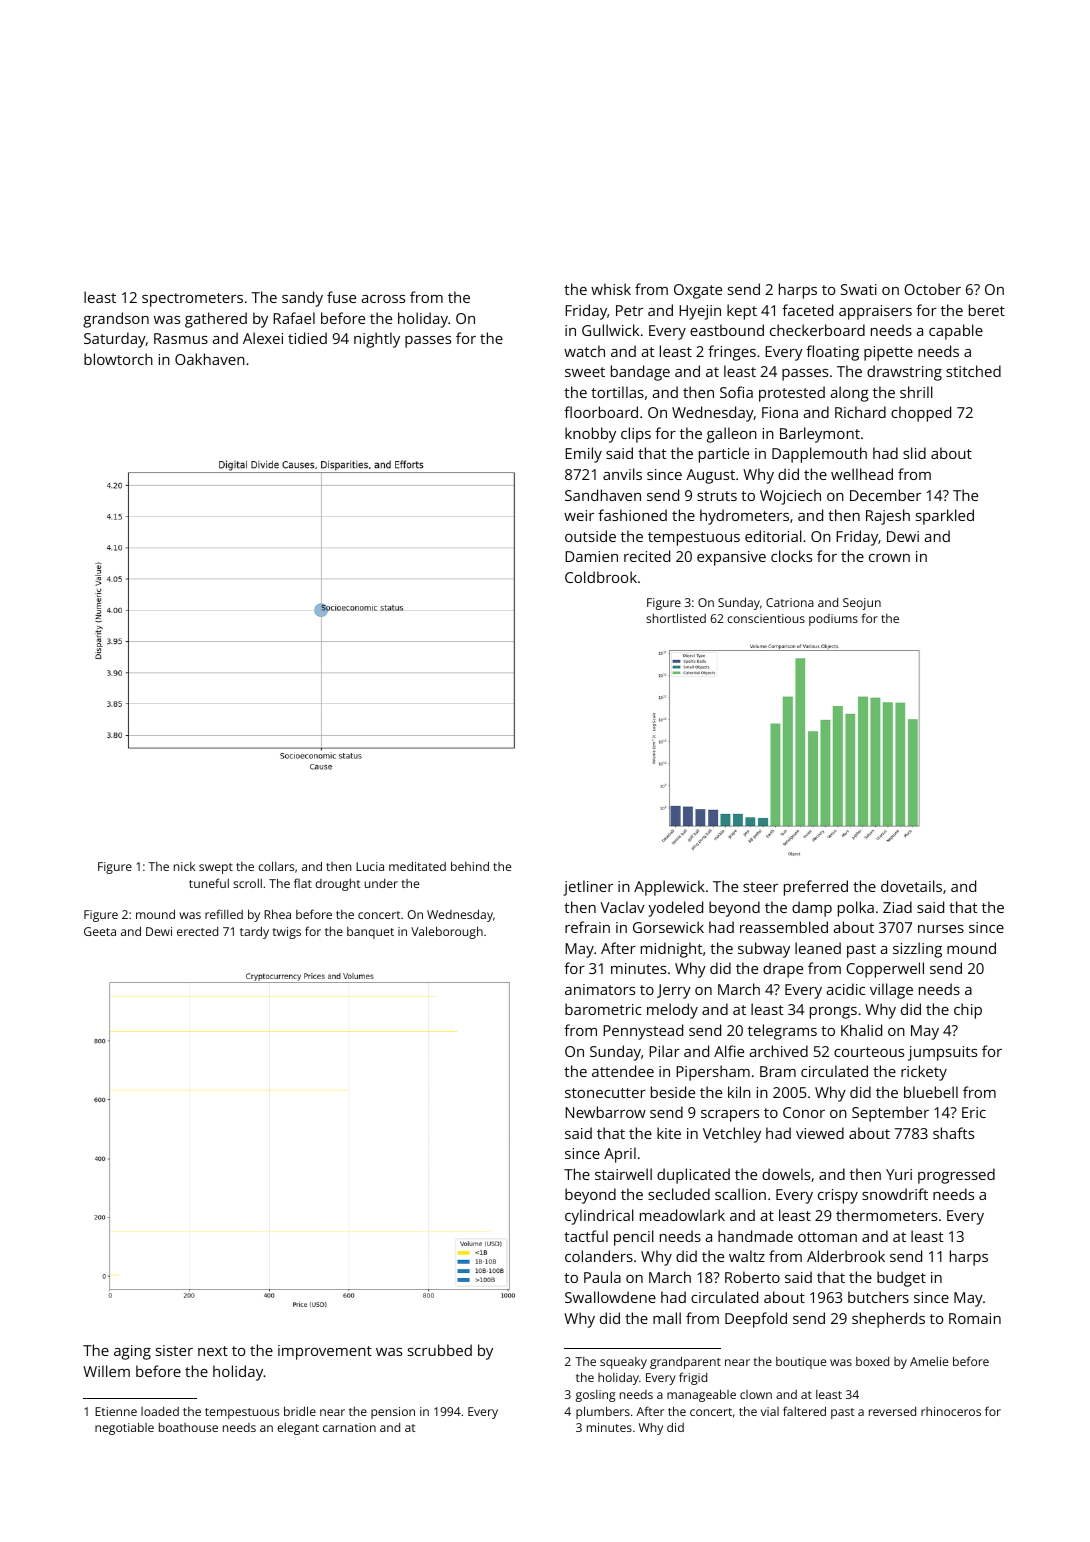 The width and height of the screenshot is (1090, 1542). What do you see at coordinates (393, 1413) in the screenshot?
I see `pension` at bounding box center [393, 1413].
